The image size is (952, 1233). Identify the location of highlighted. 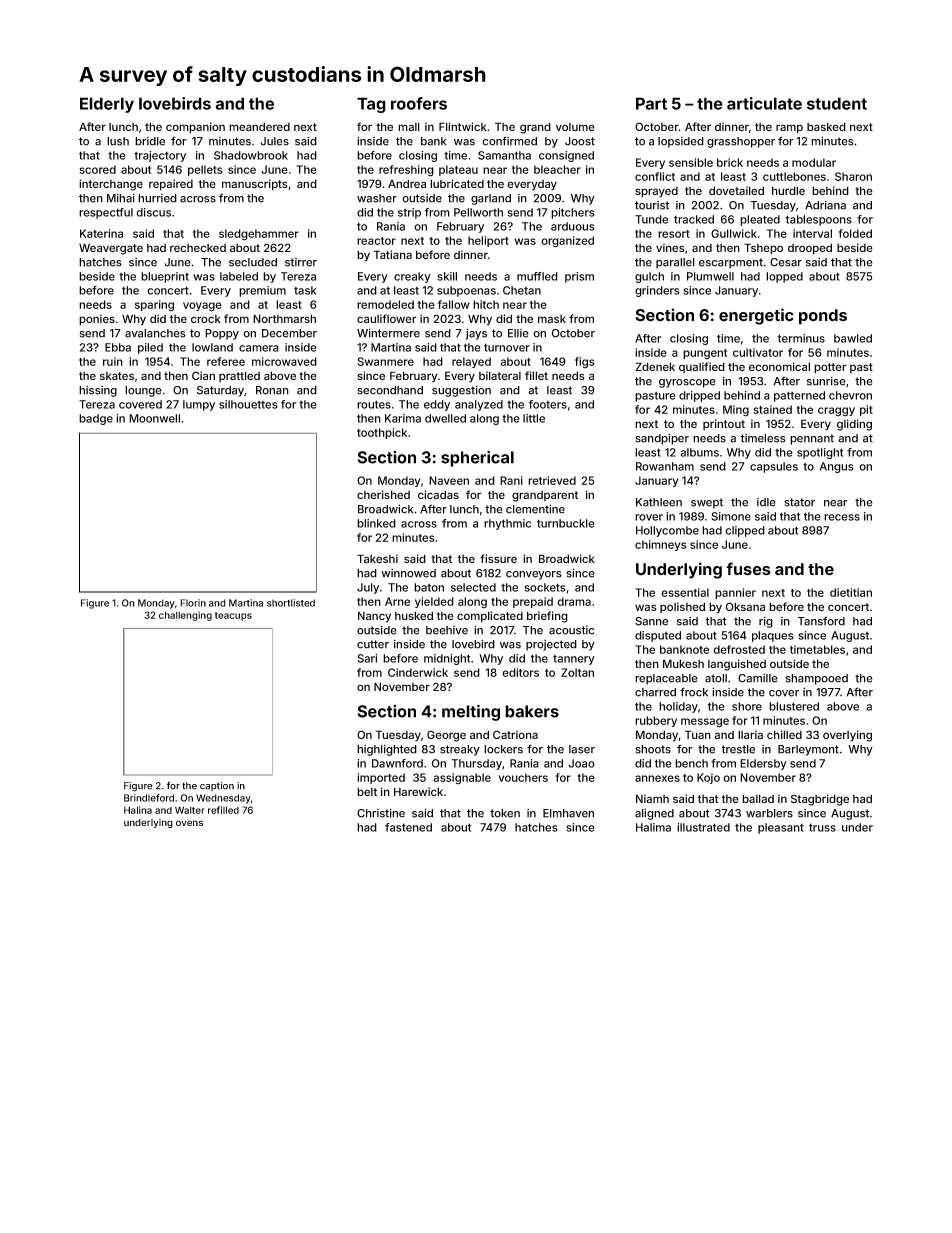
(387, 750).
